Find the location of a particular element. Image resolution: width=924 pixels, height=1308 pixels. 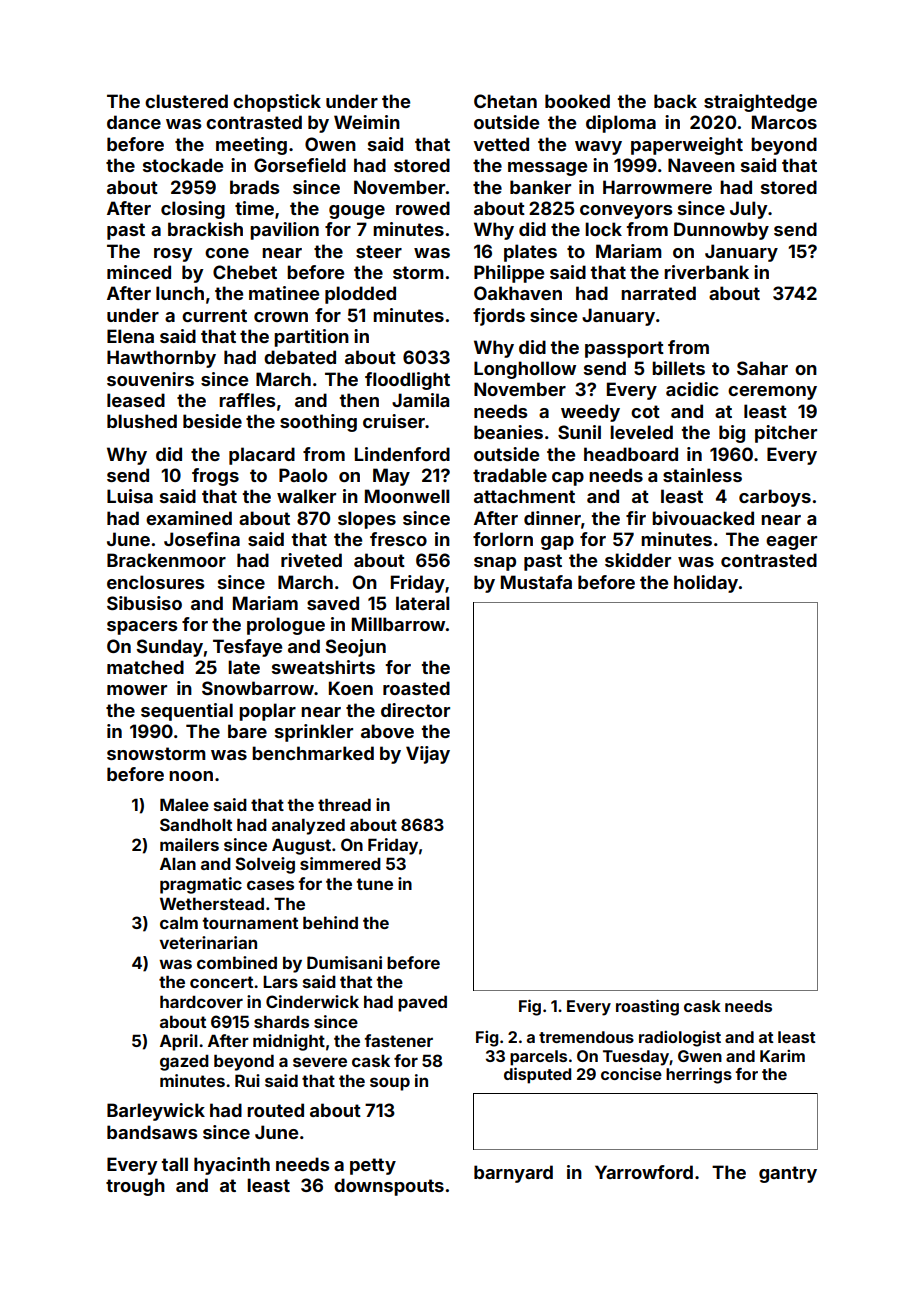

tune is located at coordinates (374, 884).
